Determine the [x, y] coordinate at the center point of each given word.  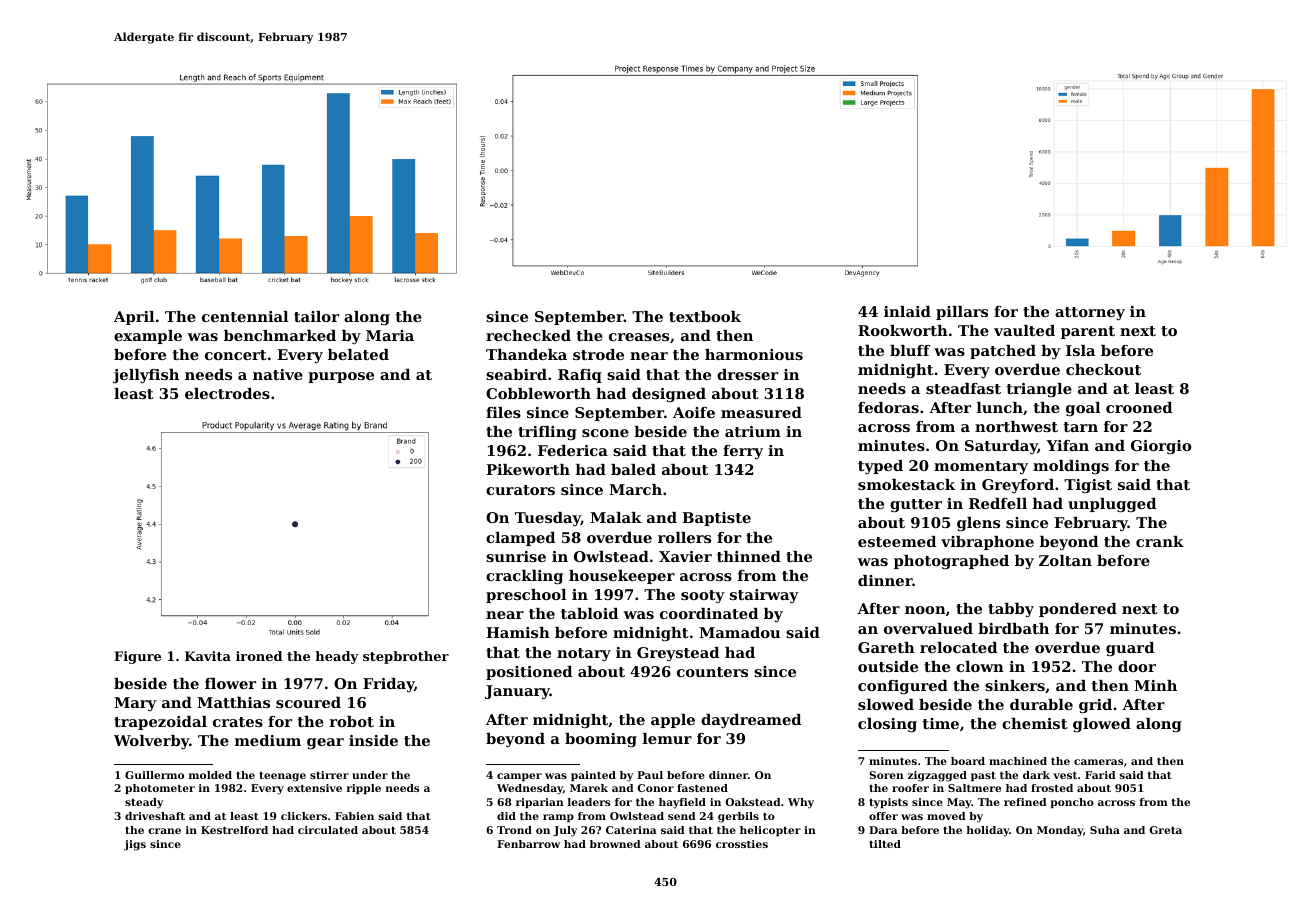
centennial [245, 316]
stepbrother [406, 657]
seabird [516, 374]
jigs [135, 845]
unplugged [1112, 505]
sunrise [516, 556]
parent [1088, 332]
